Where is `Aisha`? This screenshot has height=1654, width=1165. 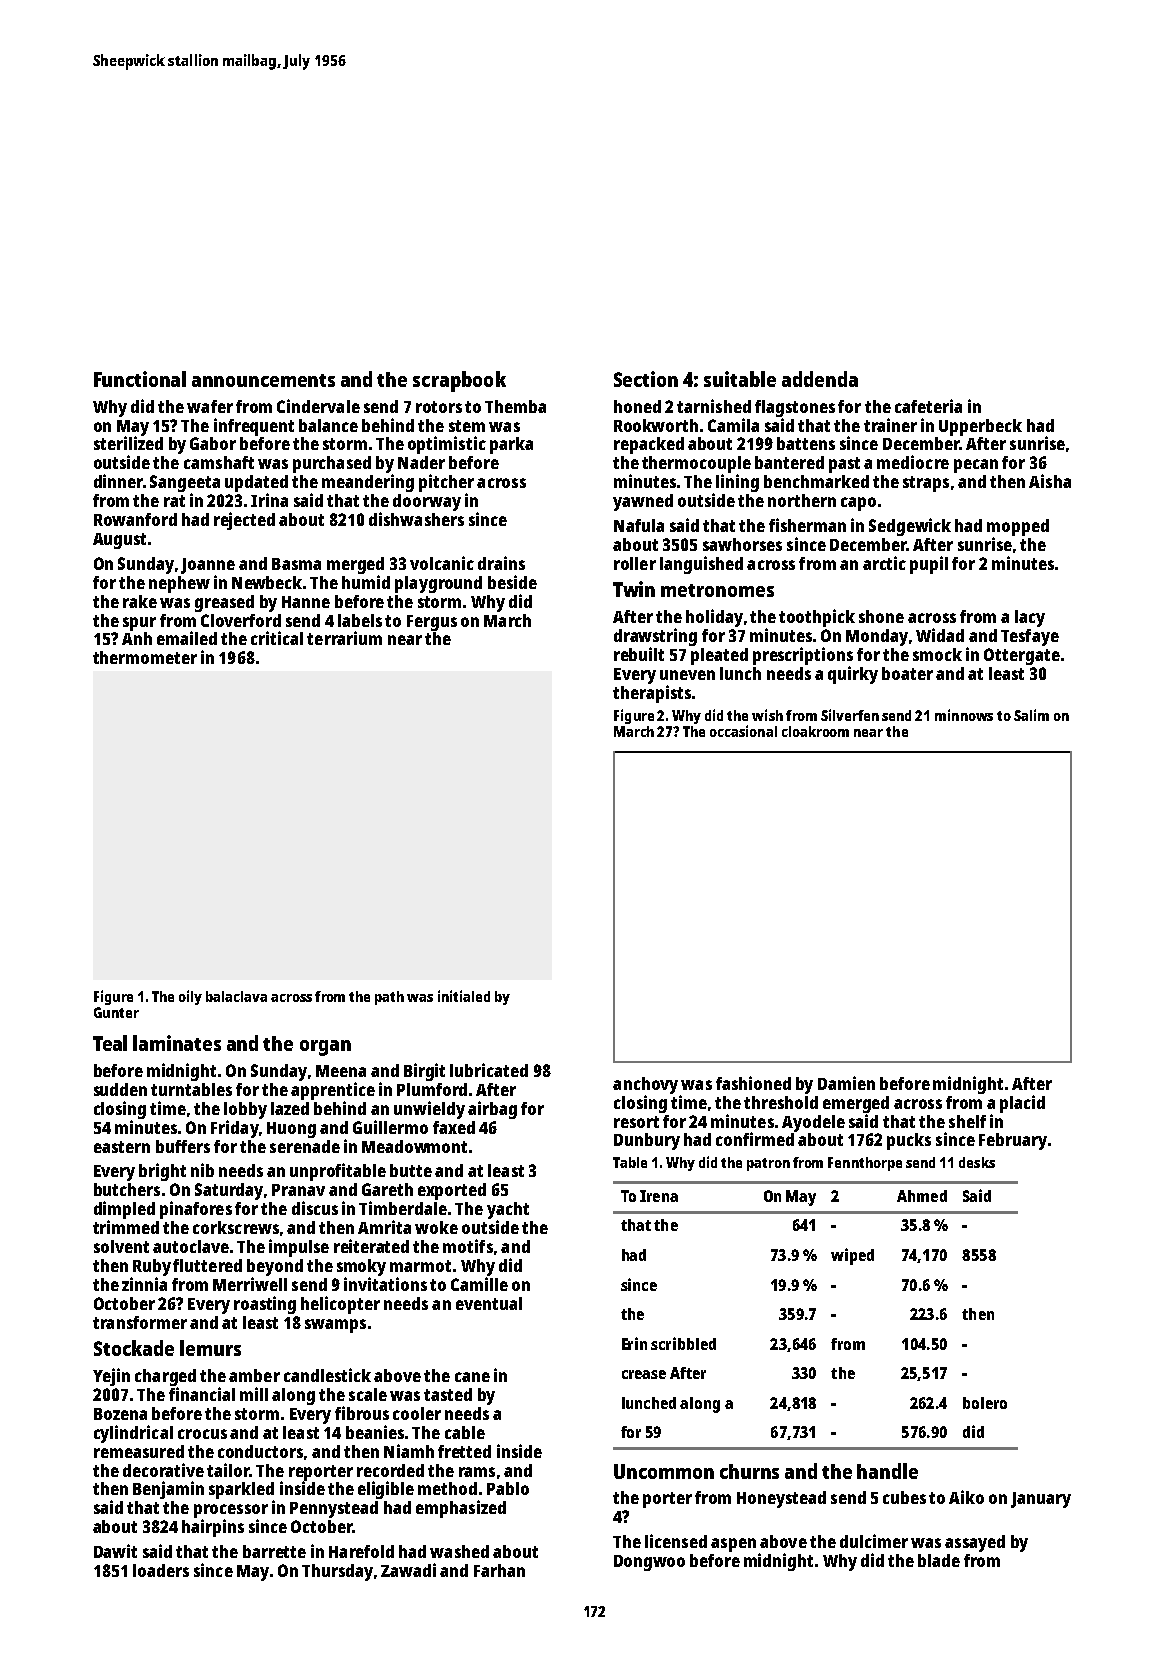 Aisha is located at coordinates (1050, 481).
